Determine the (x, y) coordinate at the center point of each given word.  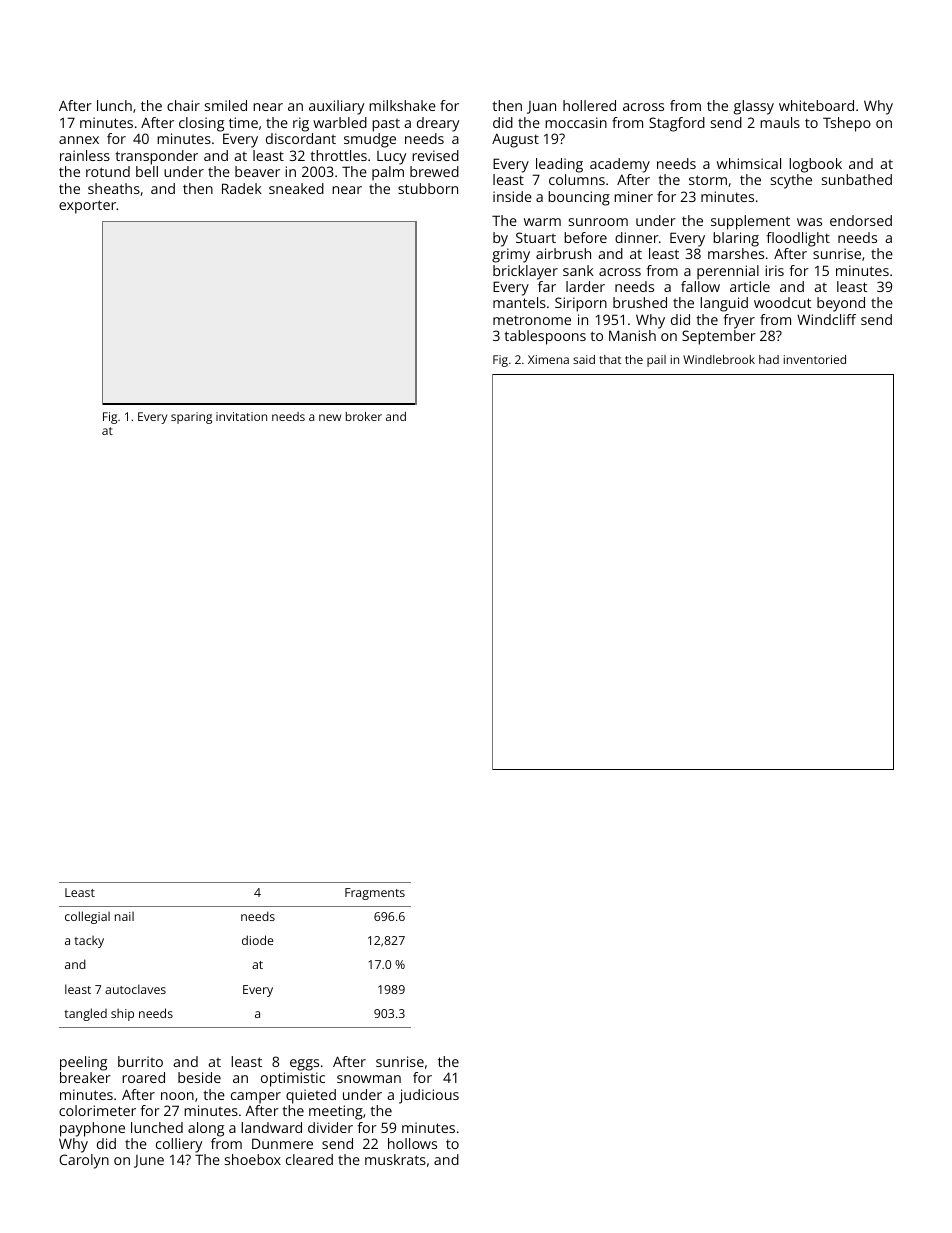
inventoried (815, 359)
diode (258, 940)
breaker (85, 1077)
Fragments (375, 894)
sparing (191, 418)
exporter (88, 207)
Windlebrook (719, 359)
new (330, 417)
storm (708, 180)
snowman (369, 1079)
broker (364, 416)
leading (559, 165)
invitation (241, 416)
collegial (87, 917)
